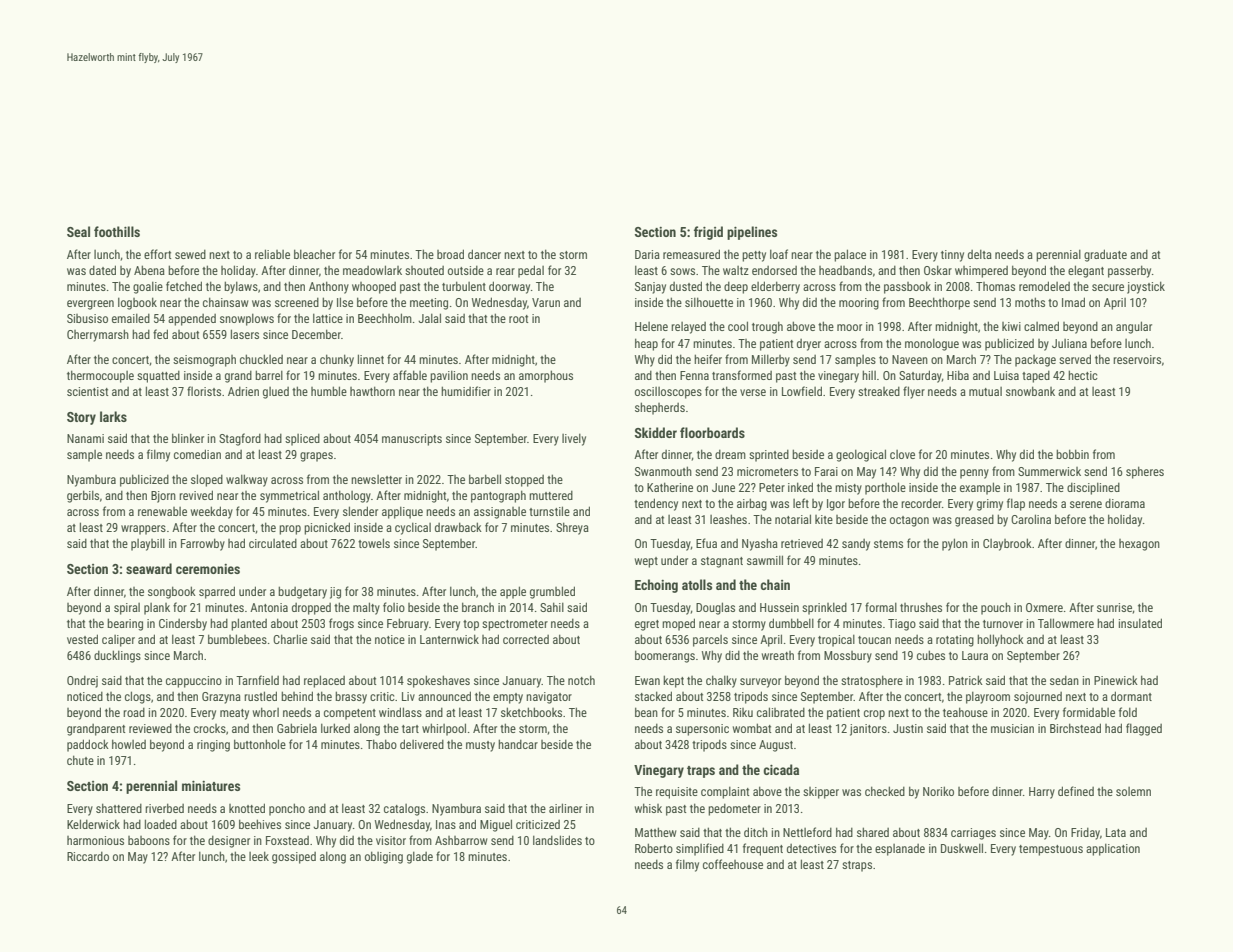 The width and height of the document is (1233, 952). What do you see at coordinates (519, 319) in the document?
I see `root` at bounding box center [519, 319].
